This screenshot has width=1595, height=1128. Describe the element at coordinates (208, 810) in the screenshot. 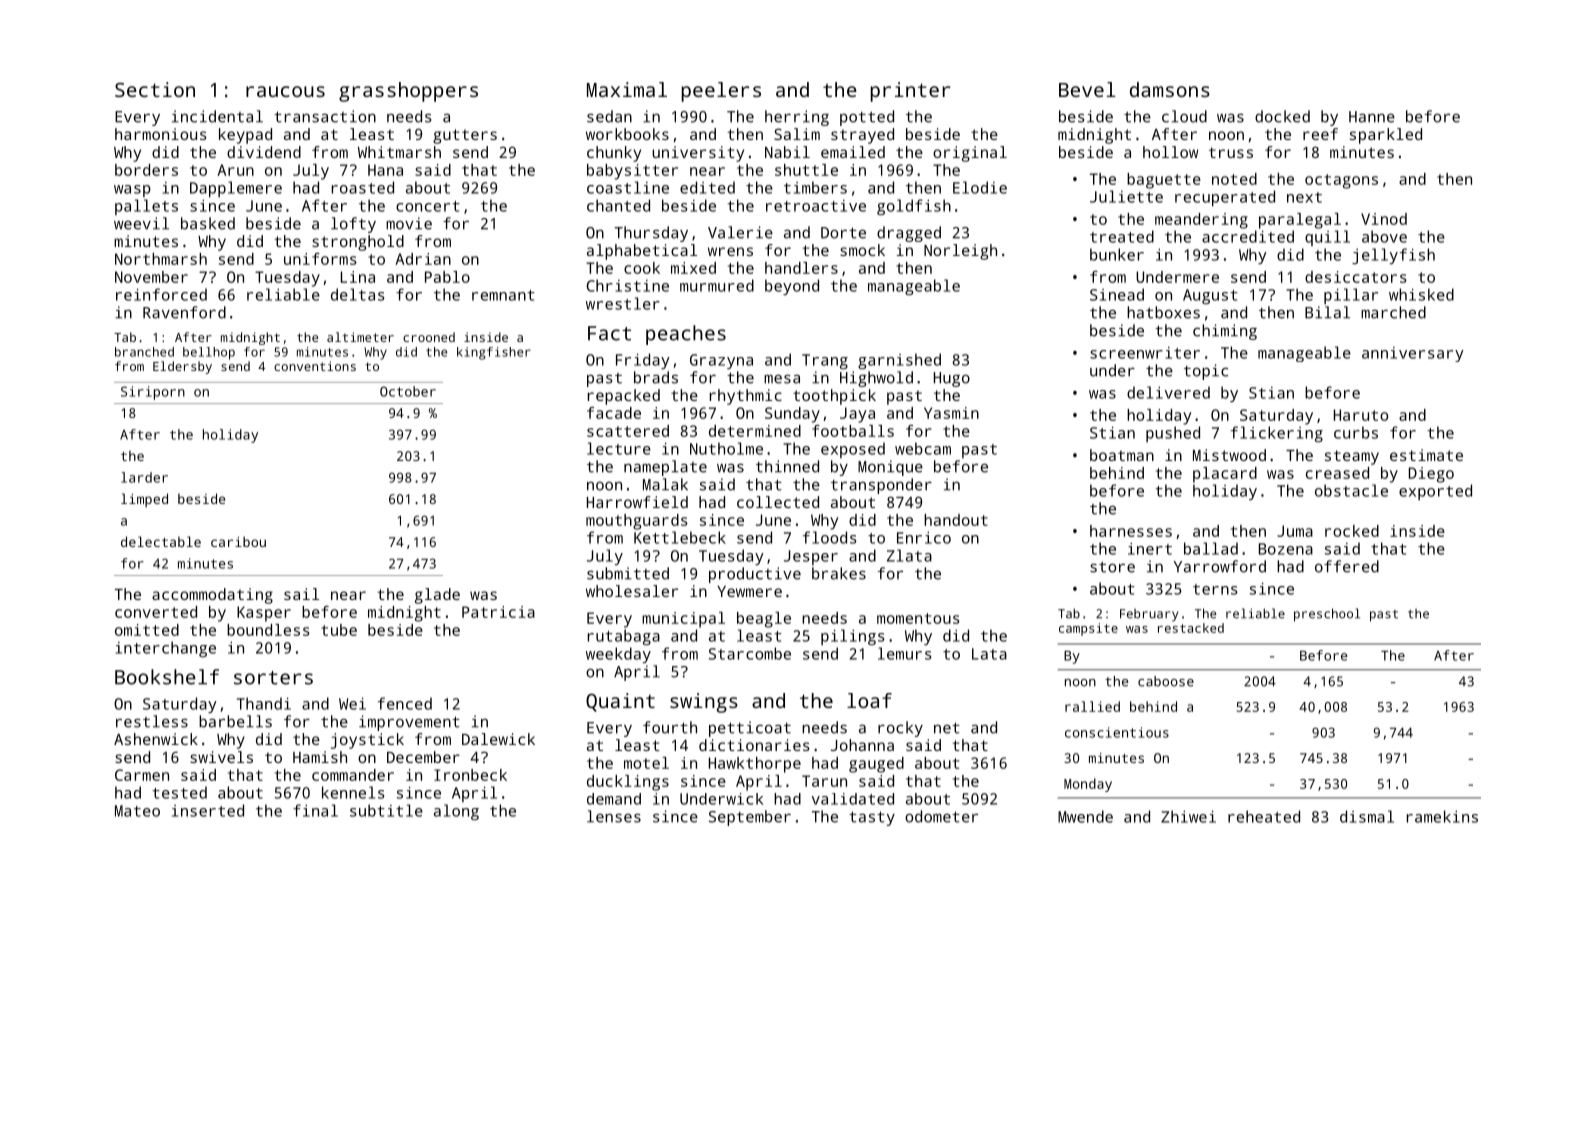

I see `inserted` at that location.
